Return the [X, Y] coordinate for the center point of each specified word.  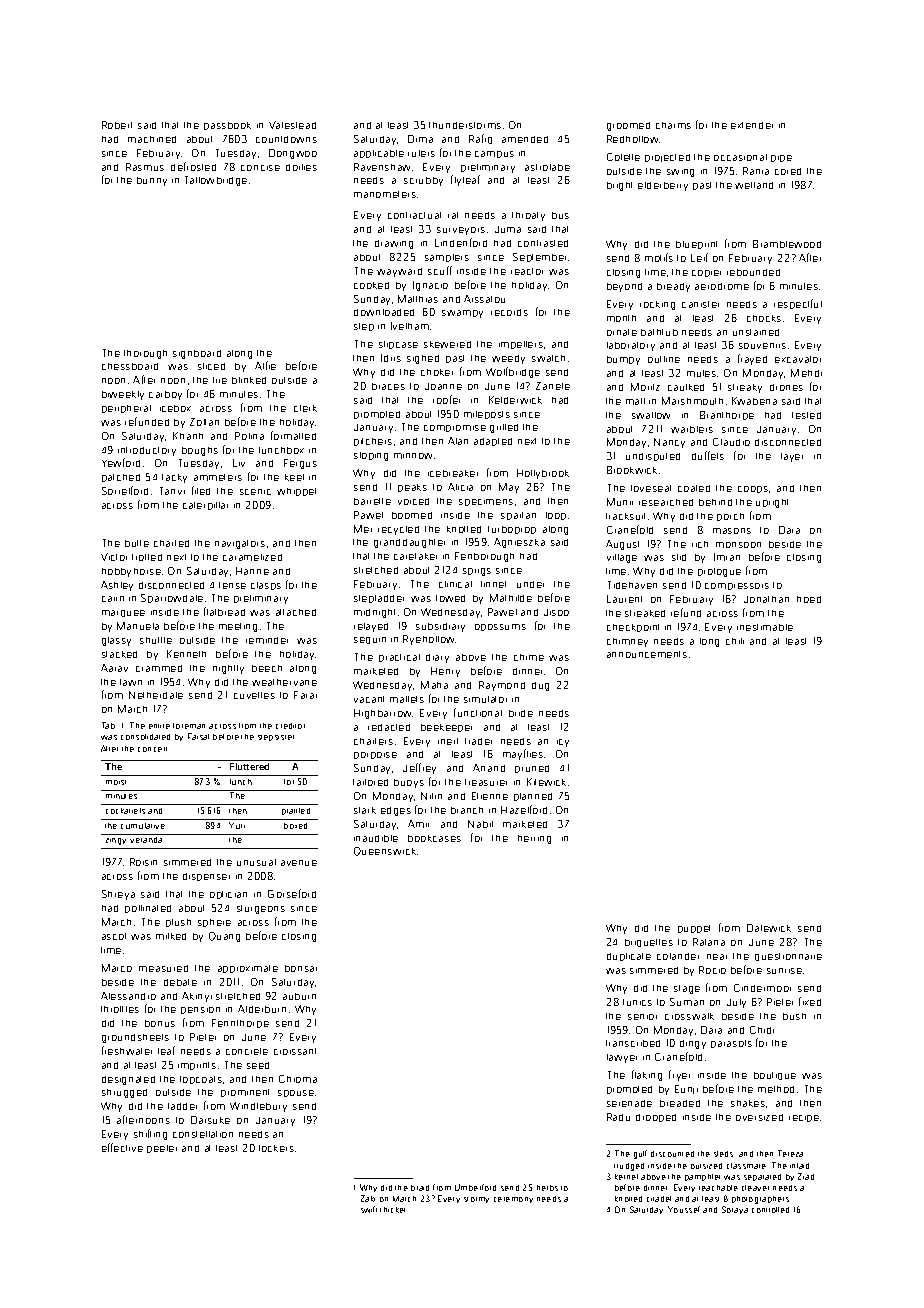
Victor [114, 557]
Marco [117, 968]
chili [735, 641]
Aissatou [484, 299]
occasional [740, 157]
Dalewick [769, 928]
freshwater [127, 1050]
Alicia [460, 487]
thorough [145, 354]
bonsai [301, 968]
